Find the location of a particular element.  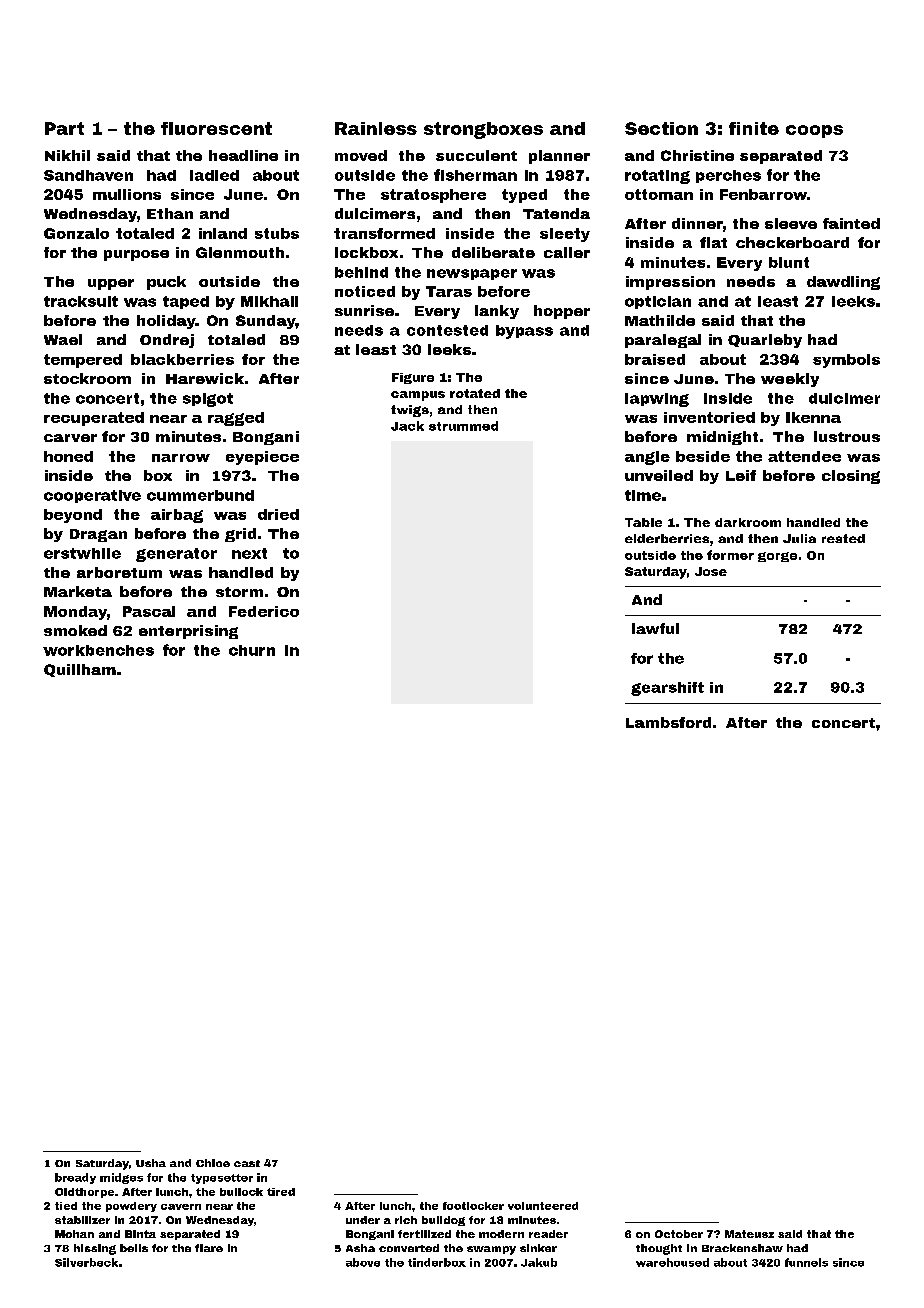

Quillham is located at coordinates (80, 670).
